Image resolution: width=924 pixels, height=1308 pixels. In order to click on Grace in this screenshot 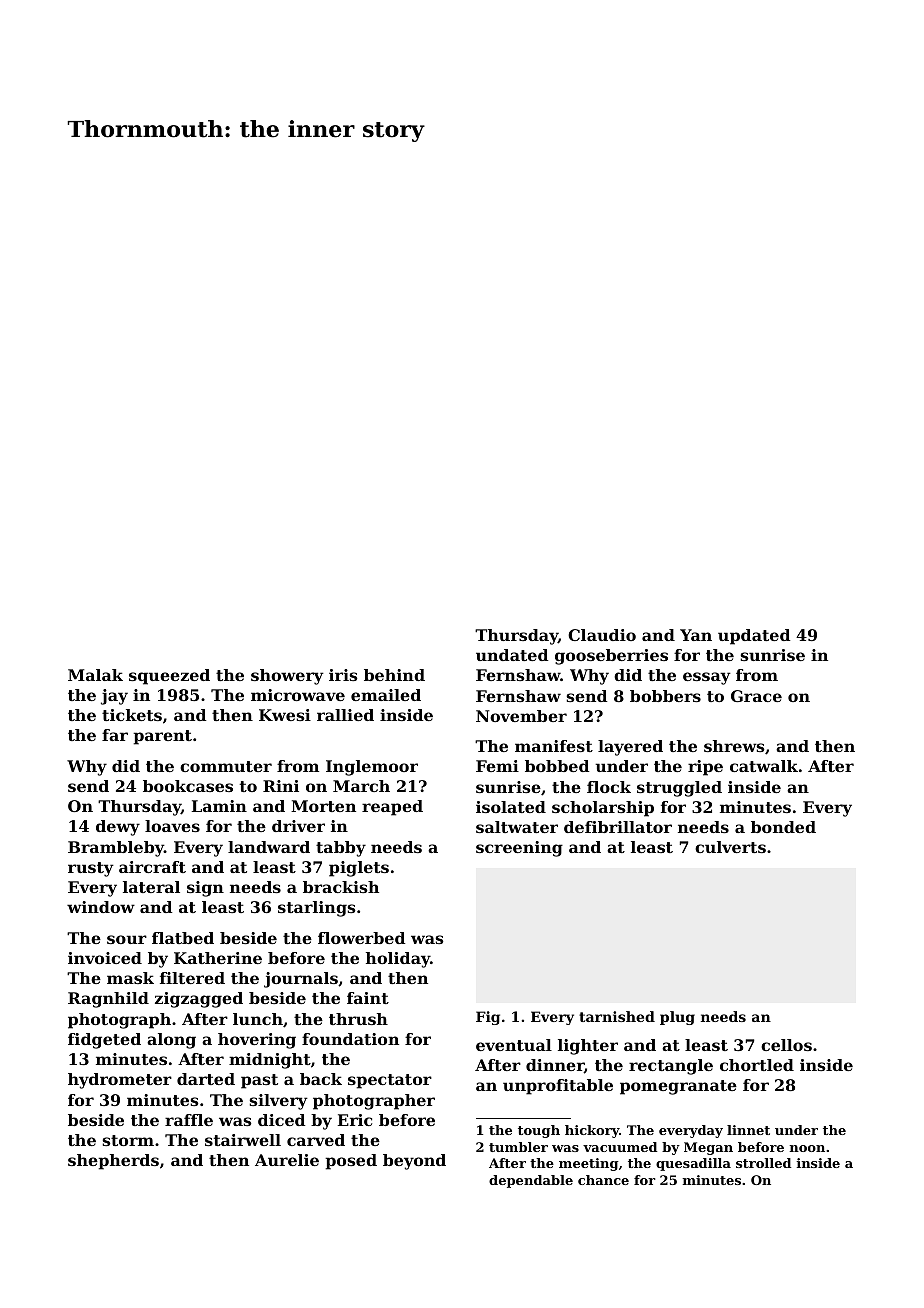, I will do `click(756, 696)`.
